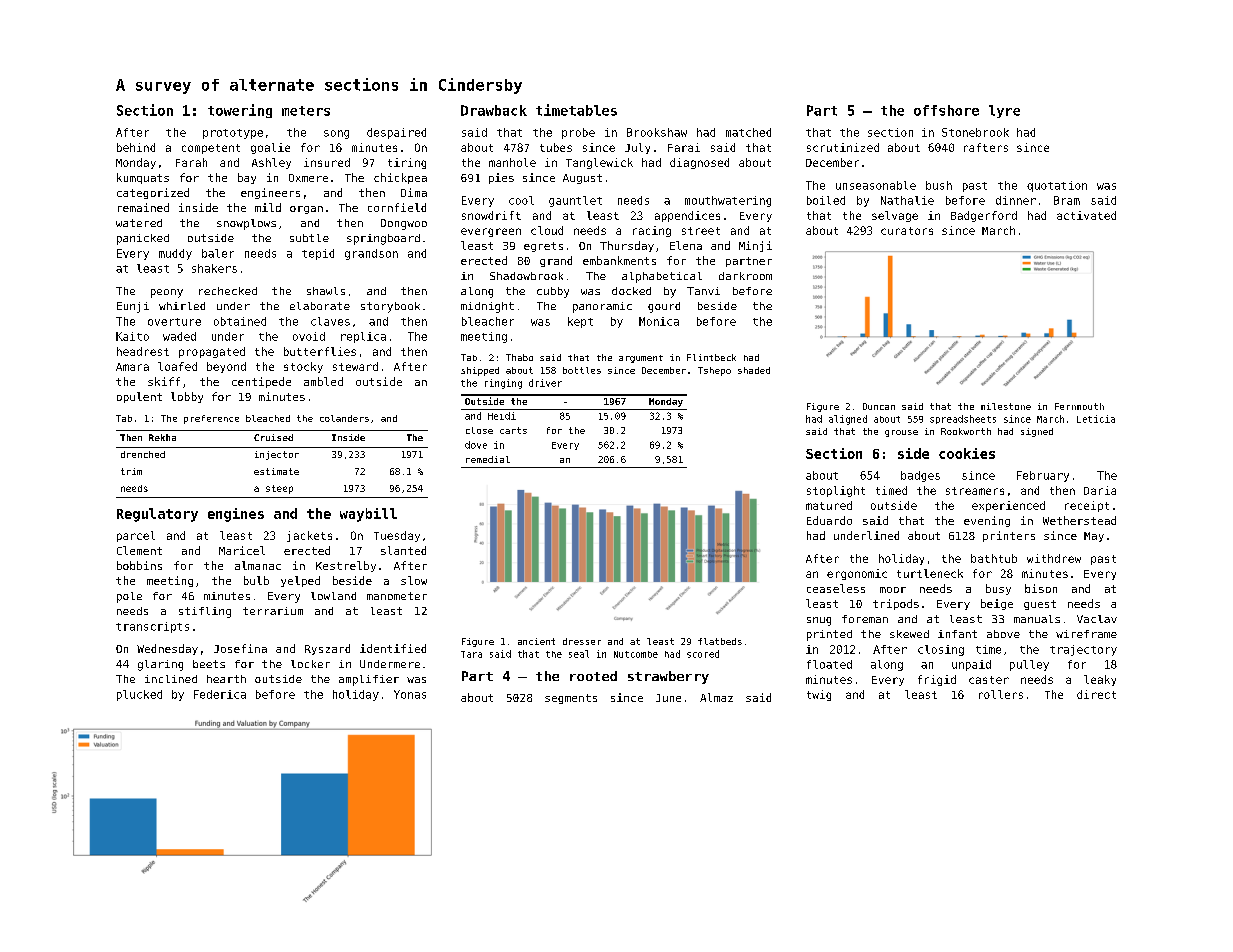 The width and height of the screenshot is (1233, 952). What do you see at coordinates (403, 550) in the screenshot?
I see `slanted` at bounding box center [403, 550].
